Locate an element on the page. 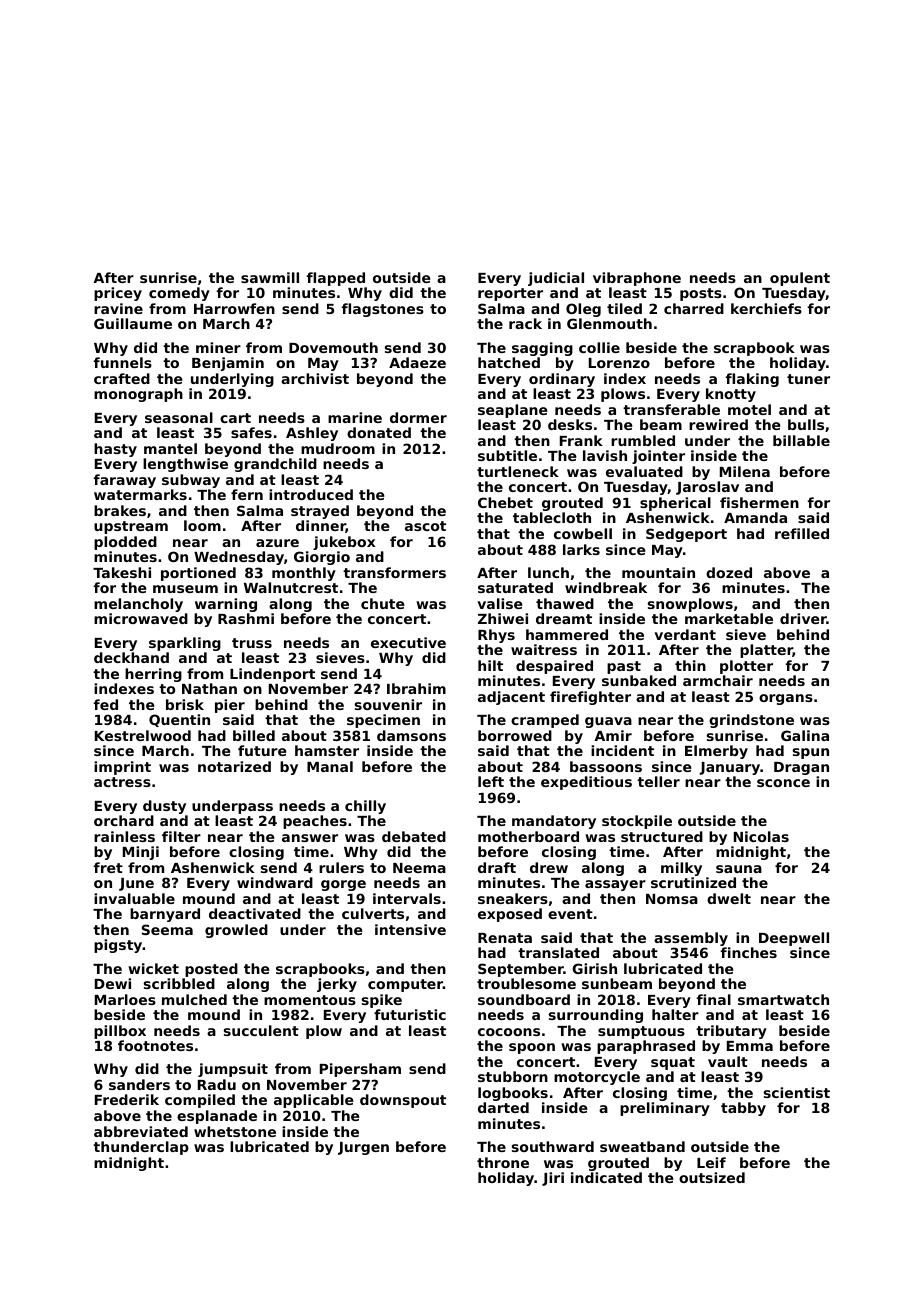 This page has width=924, height=1308. billable is located at coordinates (801, 440).
